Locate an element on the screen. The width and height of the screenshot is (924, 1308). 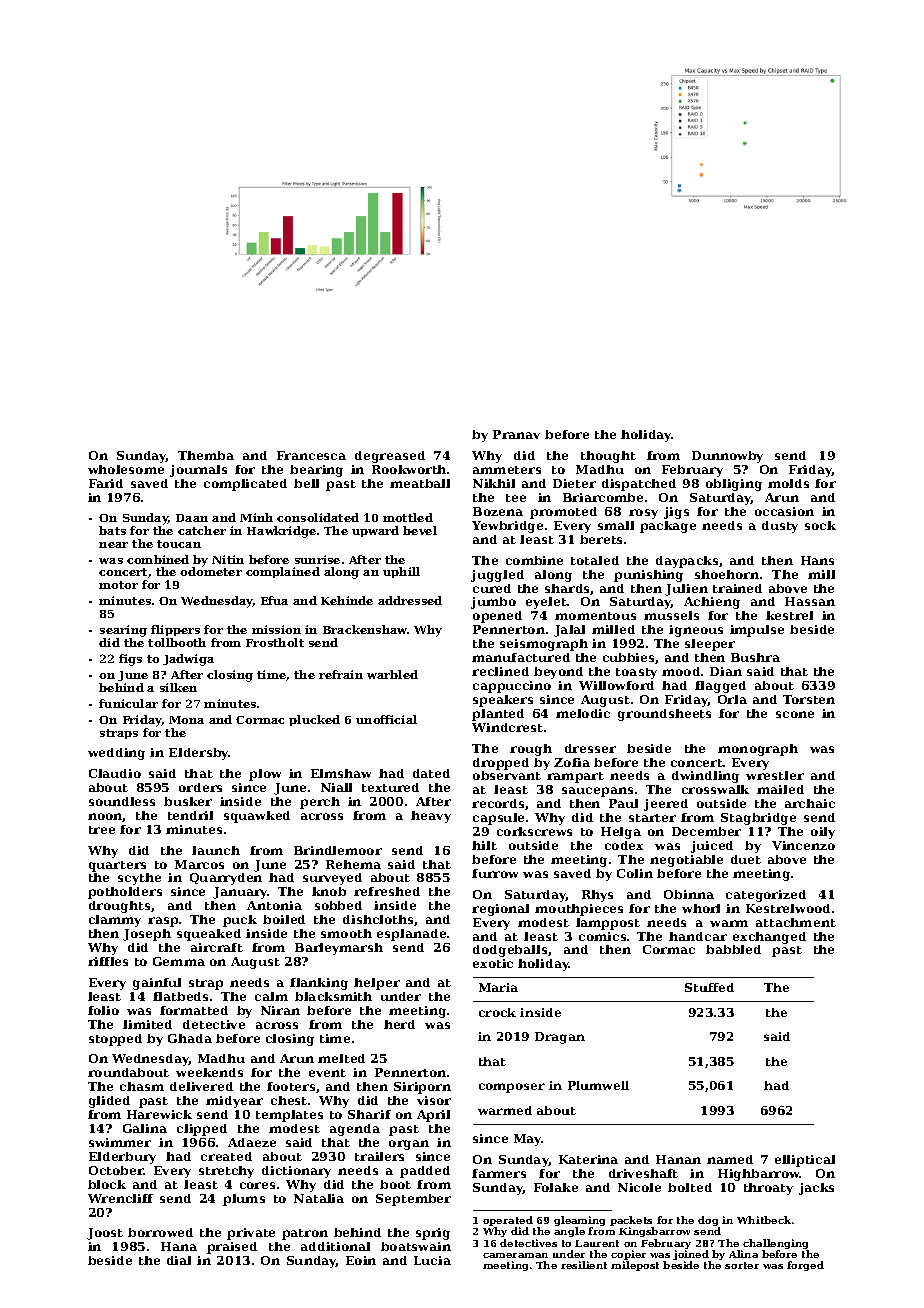
searing is located at coordinates (123, 631).
